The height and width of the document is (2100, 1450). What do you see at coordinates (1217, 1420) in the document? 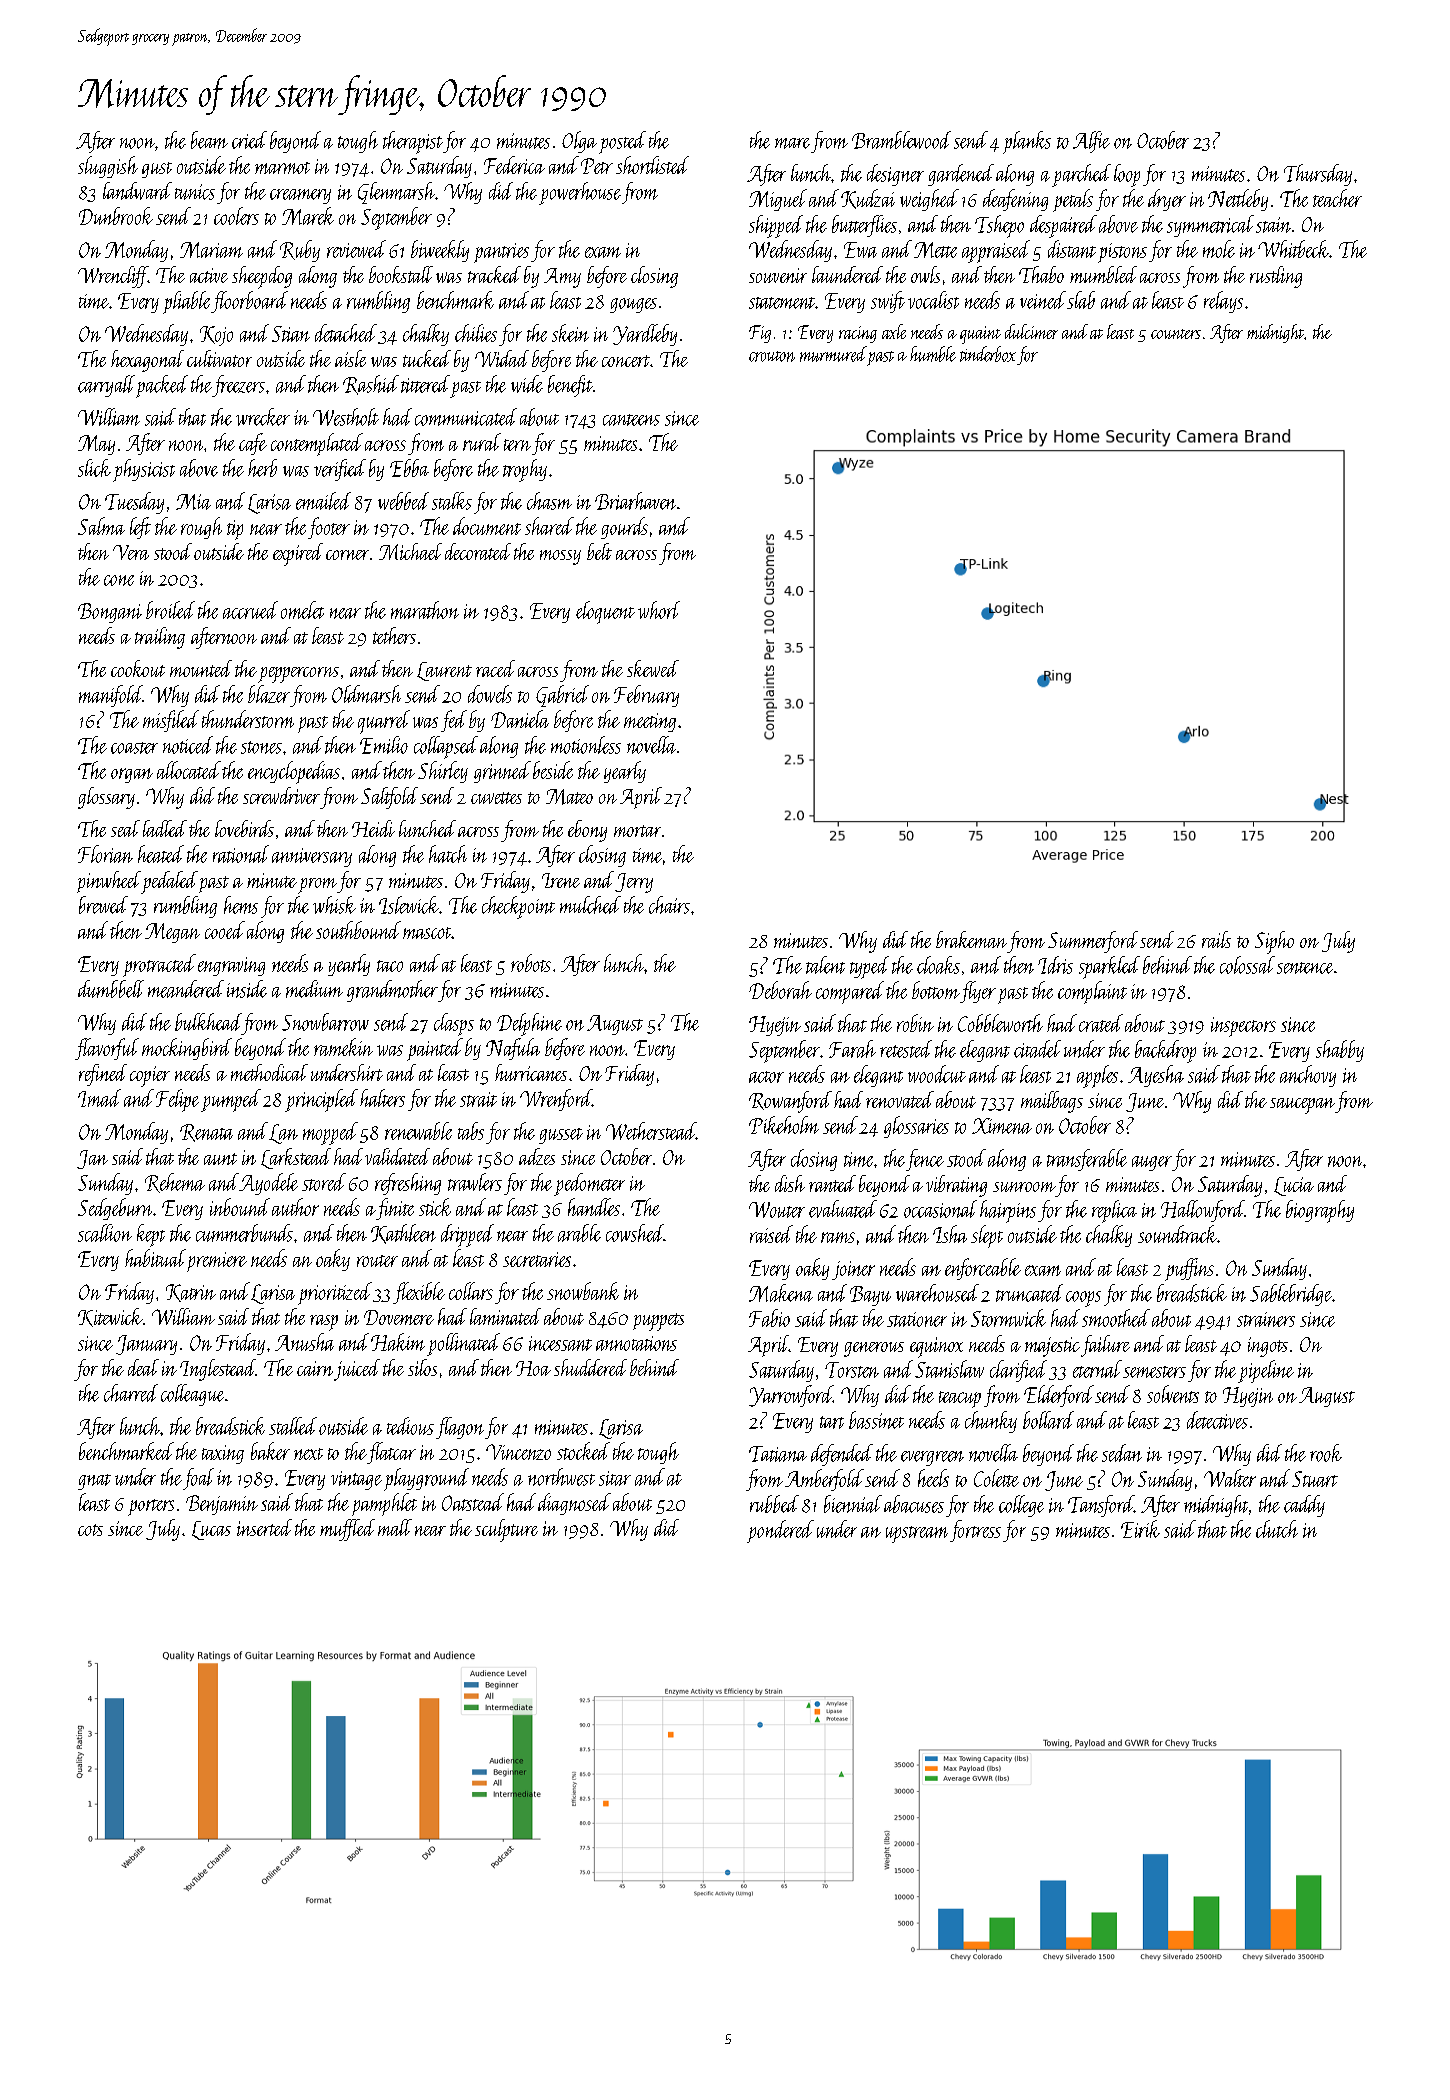
I see `detectives` at bounding box center [1217, 1420].
